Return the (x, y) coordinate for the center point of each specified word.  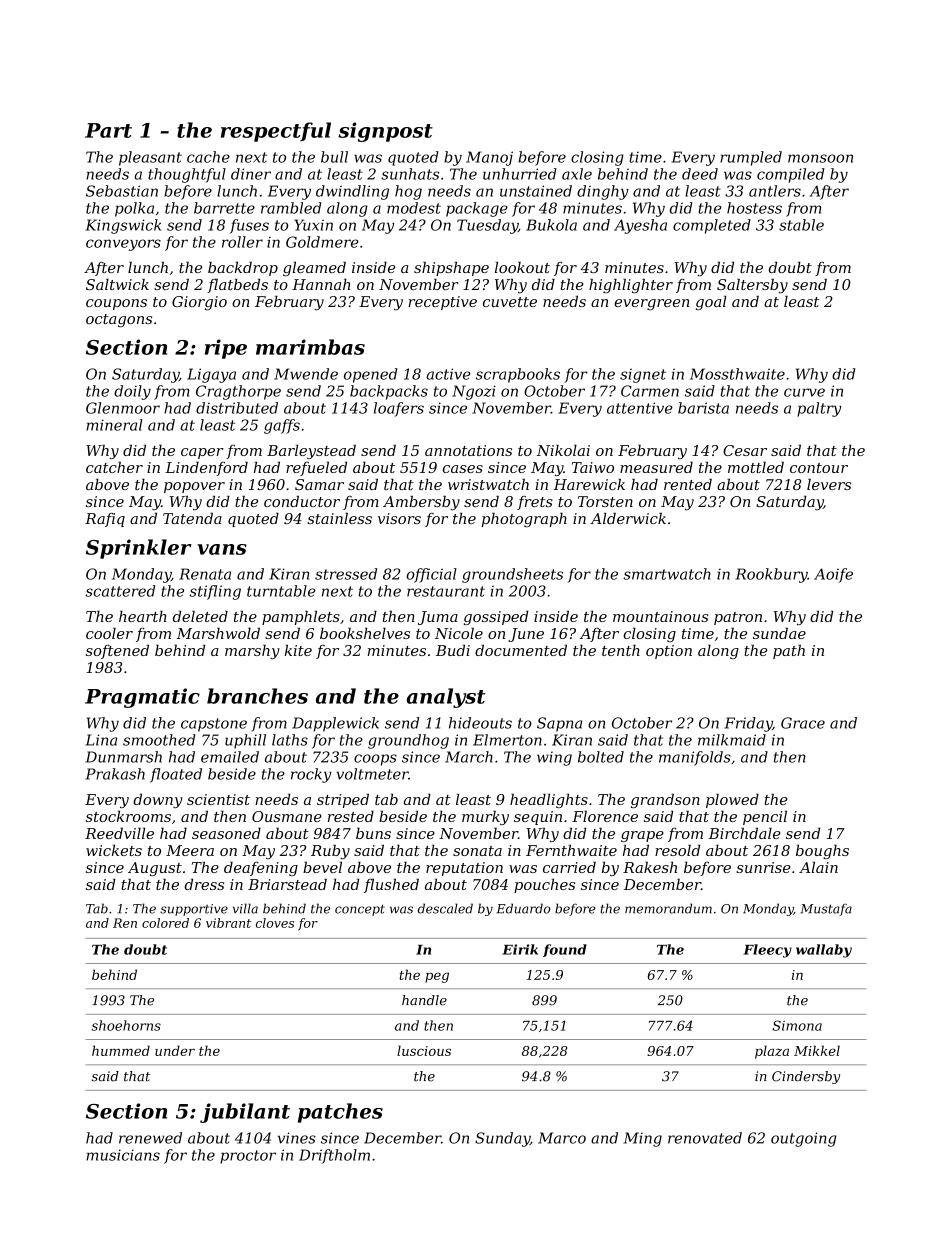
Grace (803, 723)
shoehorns (126, 1025)
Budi (453, 650)
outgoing (803, 1139)
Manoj (489, 158)
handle (424, 1000)
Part (108, 130)
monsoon (820, 158)
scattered (120, 591)
